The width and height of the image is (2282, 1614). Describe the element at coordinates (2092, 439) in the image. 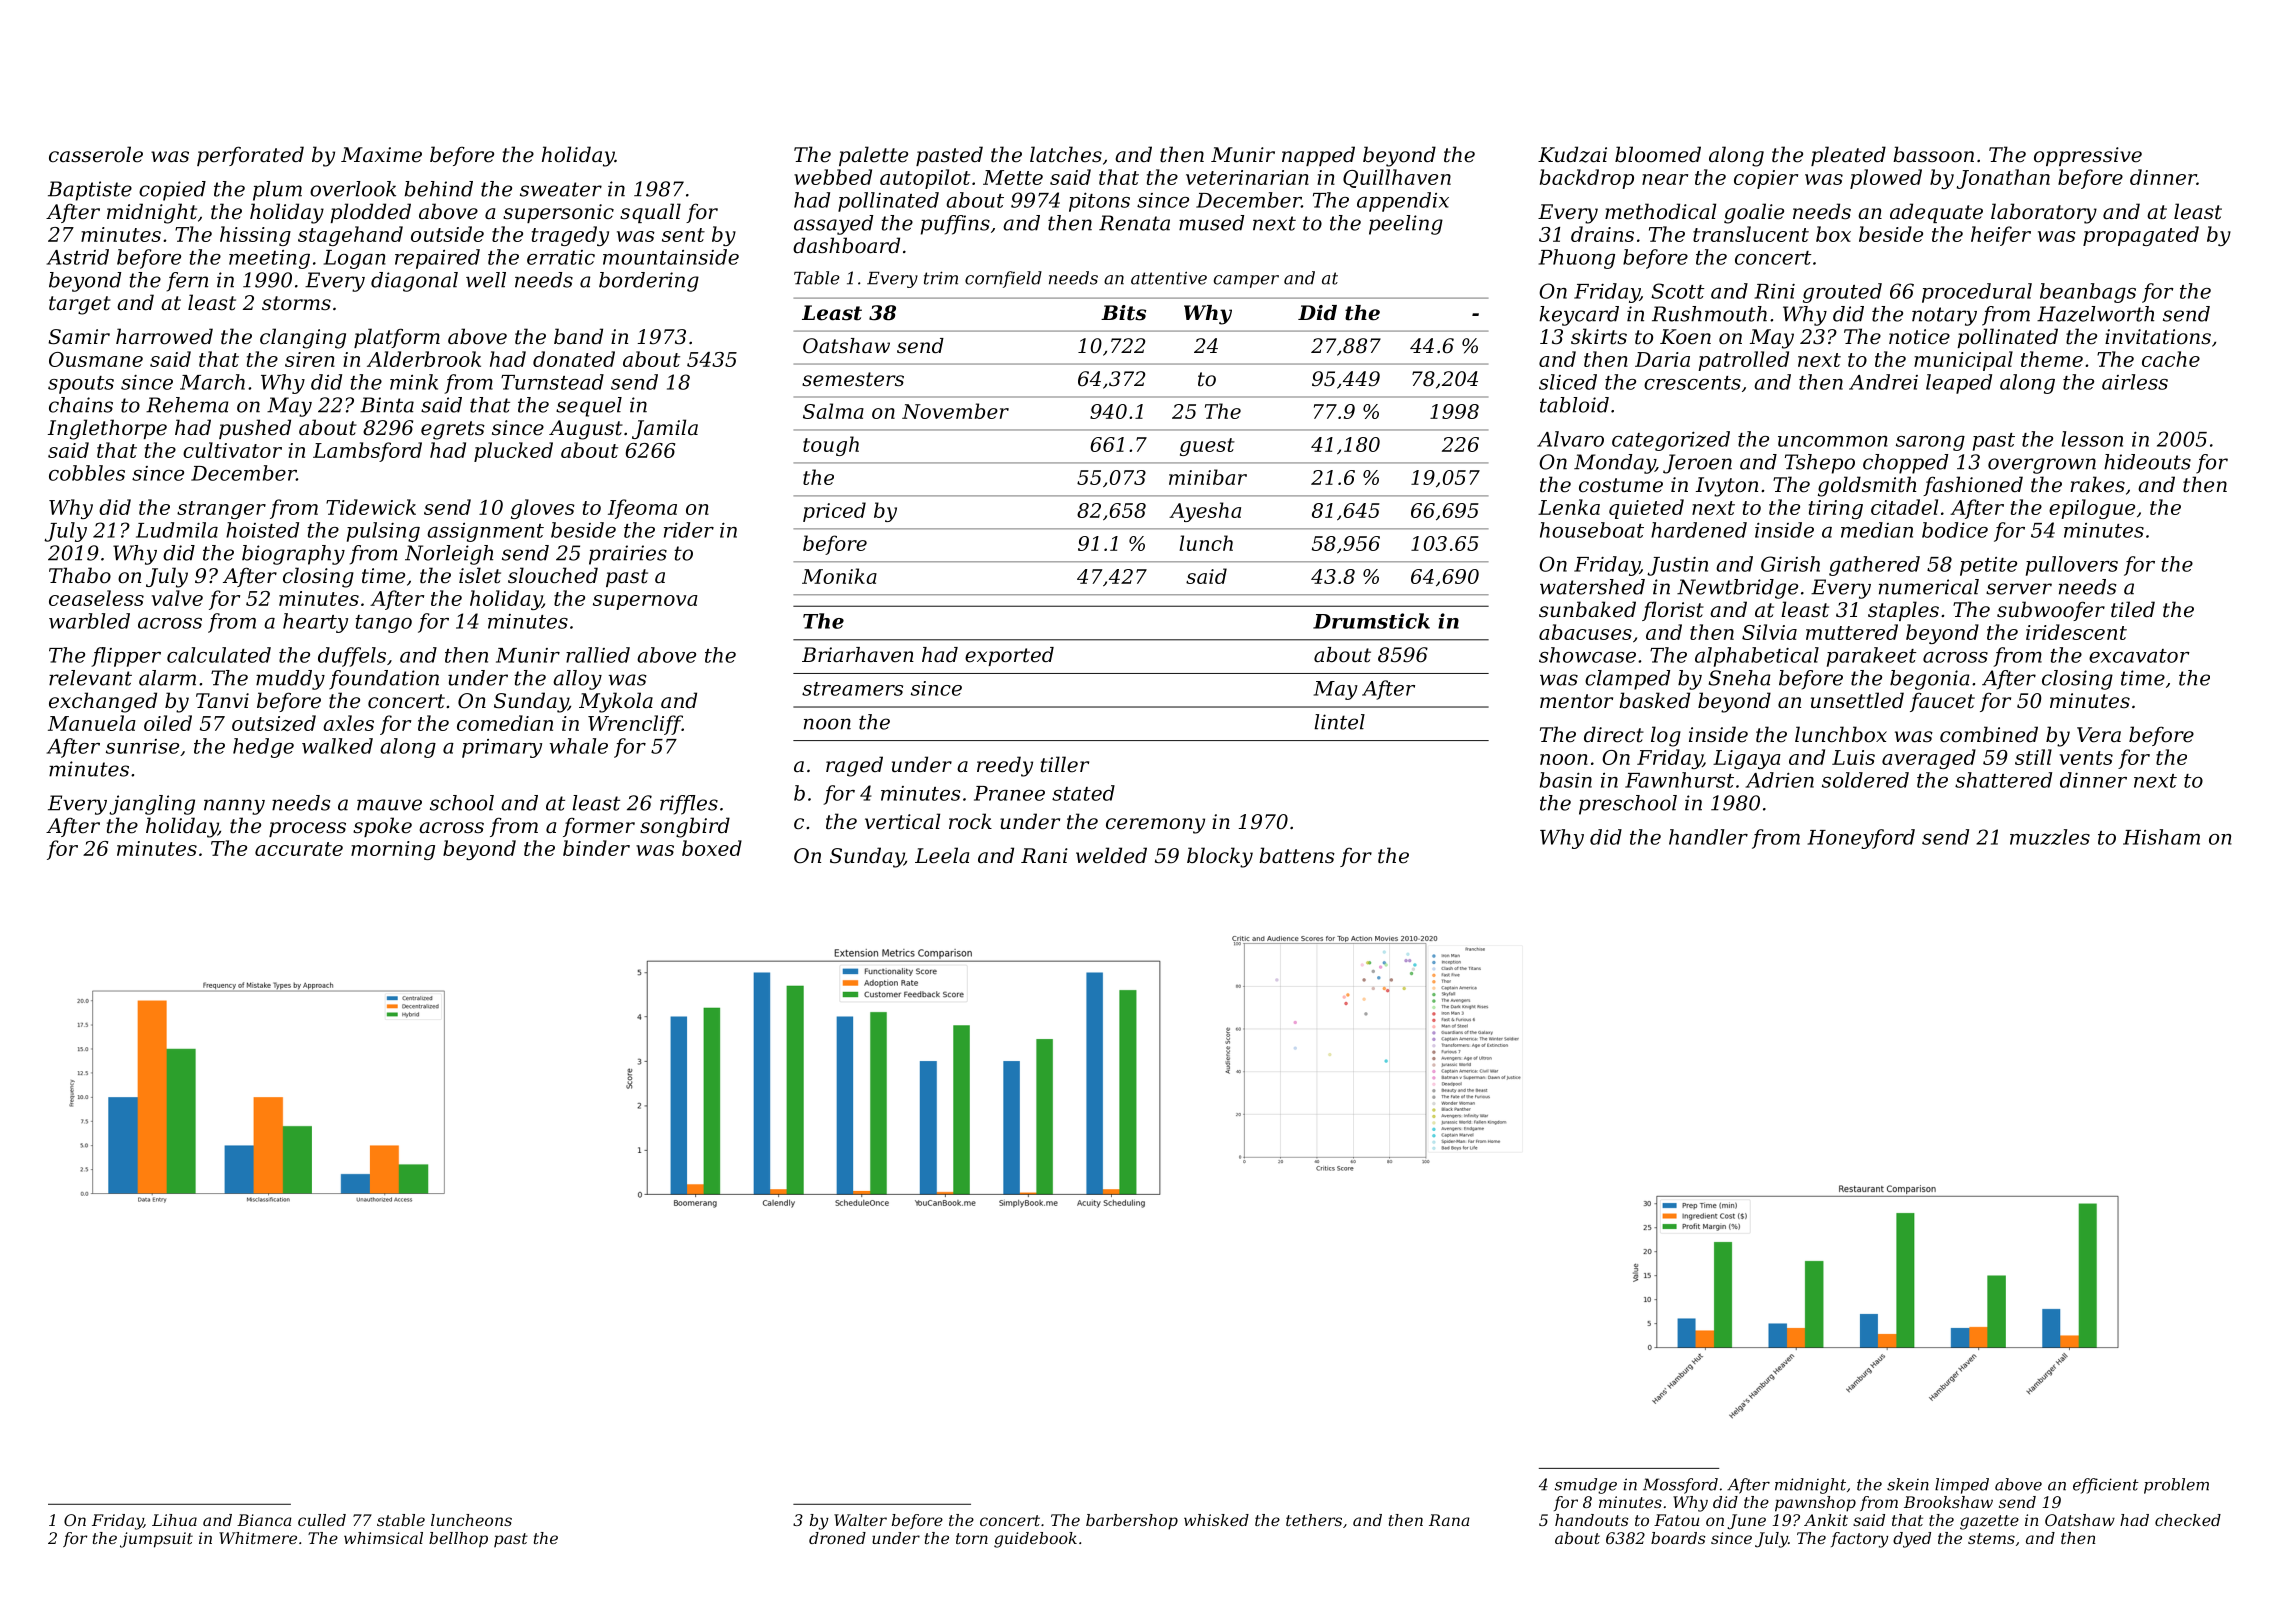

I see `lesson` at that location.
